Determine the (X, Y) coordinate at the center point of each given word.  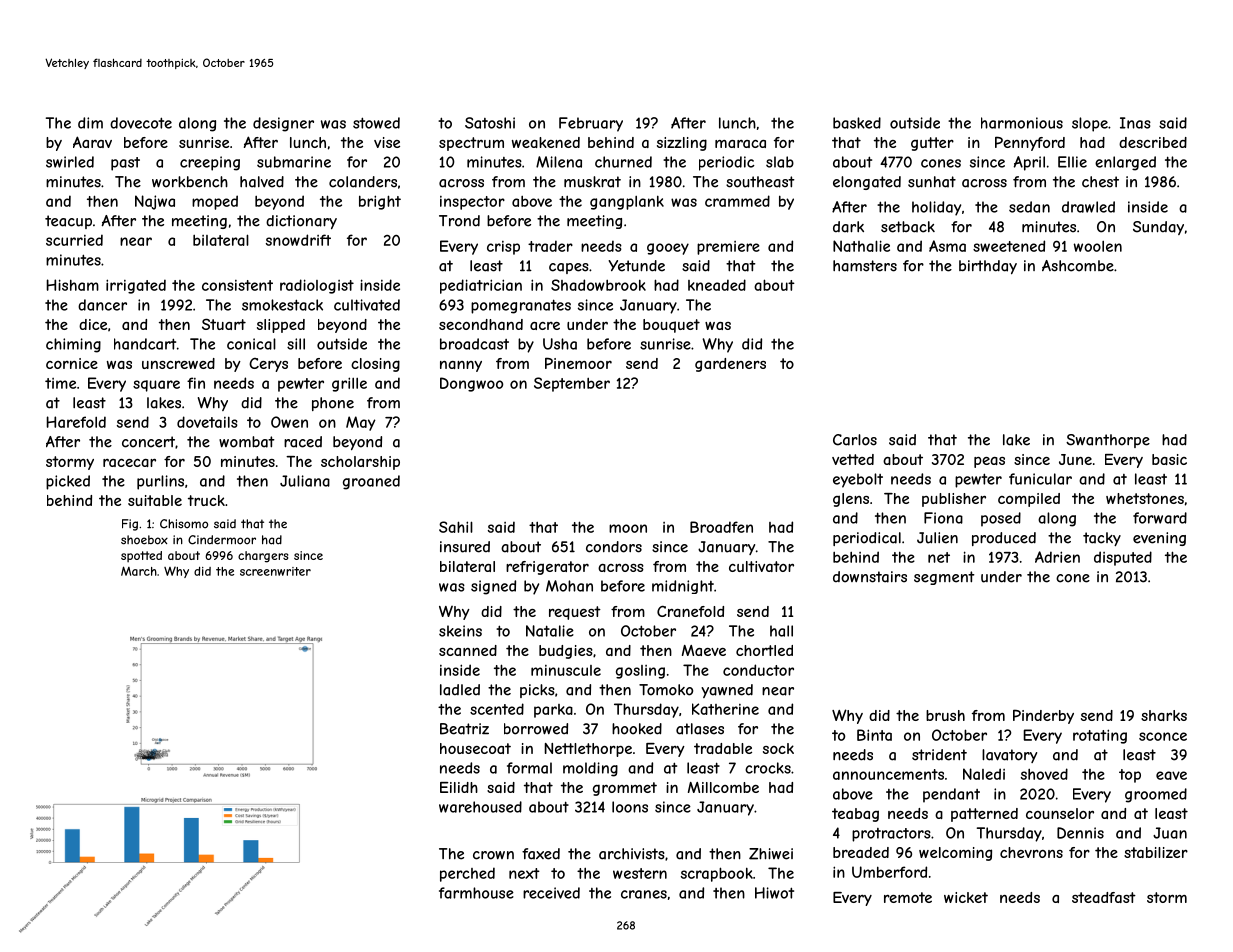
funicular (1040, 479)
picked (68, 482)
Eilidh (459, 787)
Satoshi (490, 123)
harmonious (1022, 123)
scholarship (360, 463)
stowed (376, 123)
